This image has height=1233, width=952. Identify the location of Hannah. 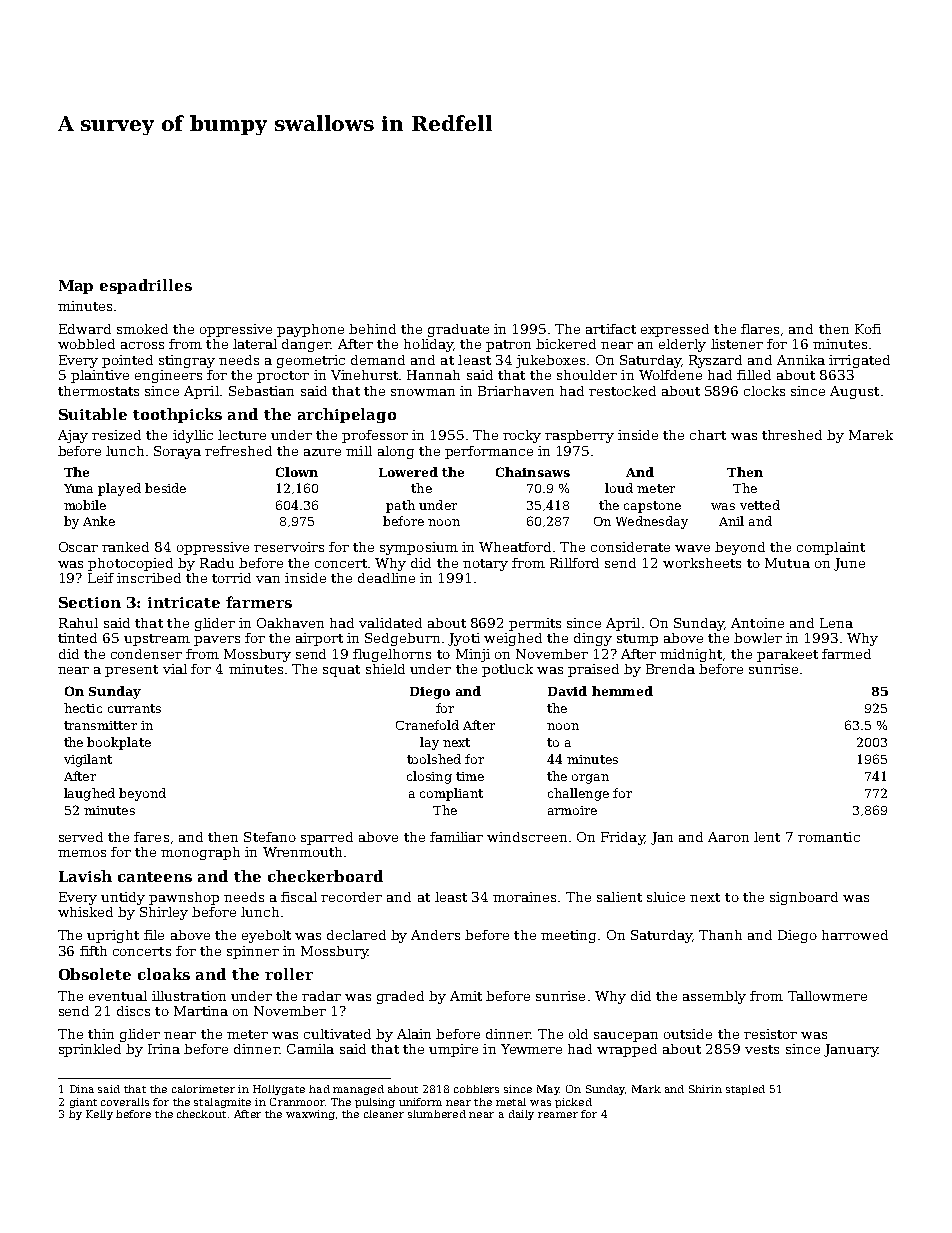
(433, 375).
